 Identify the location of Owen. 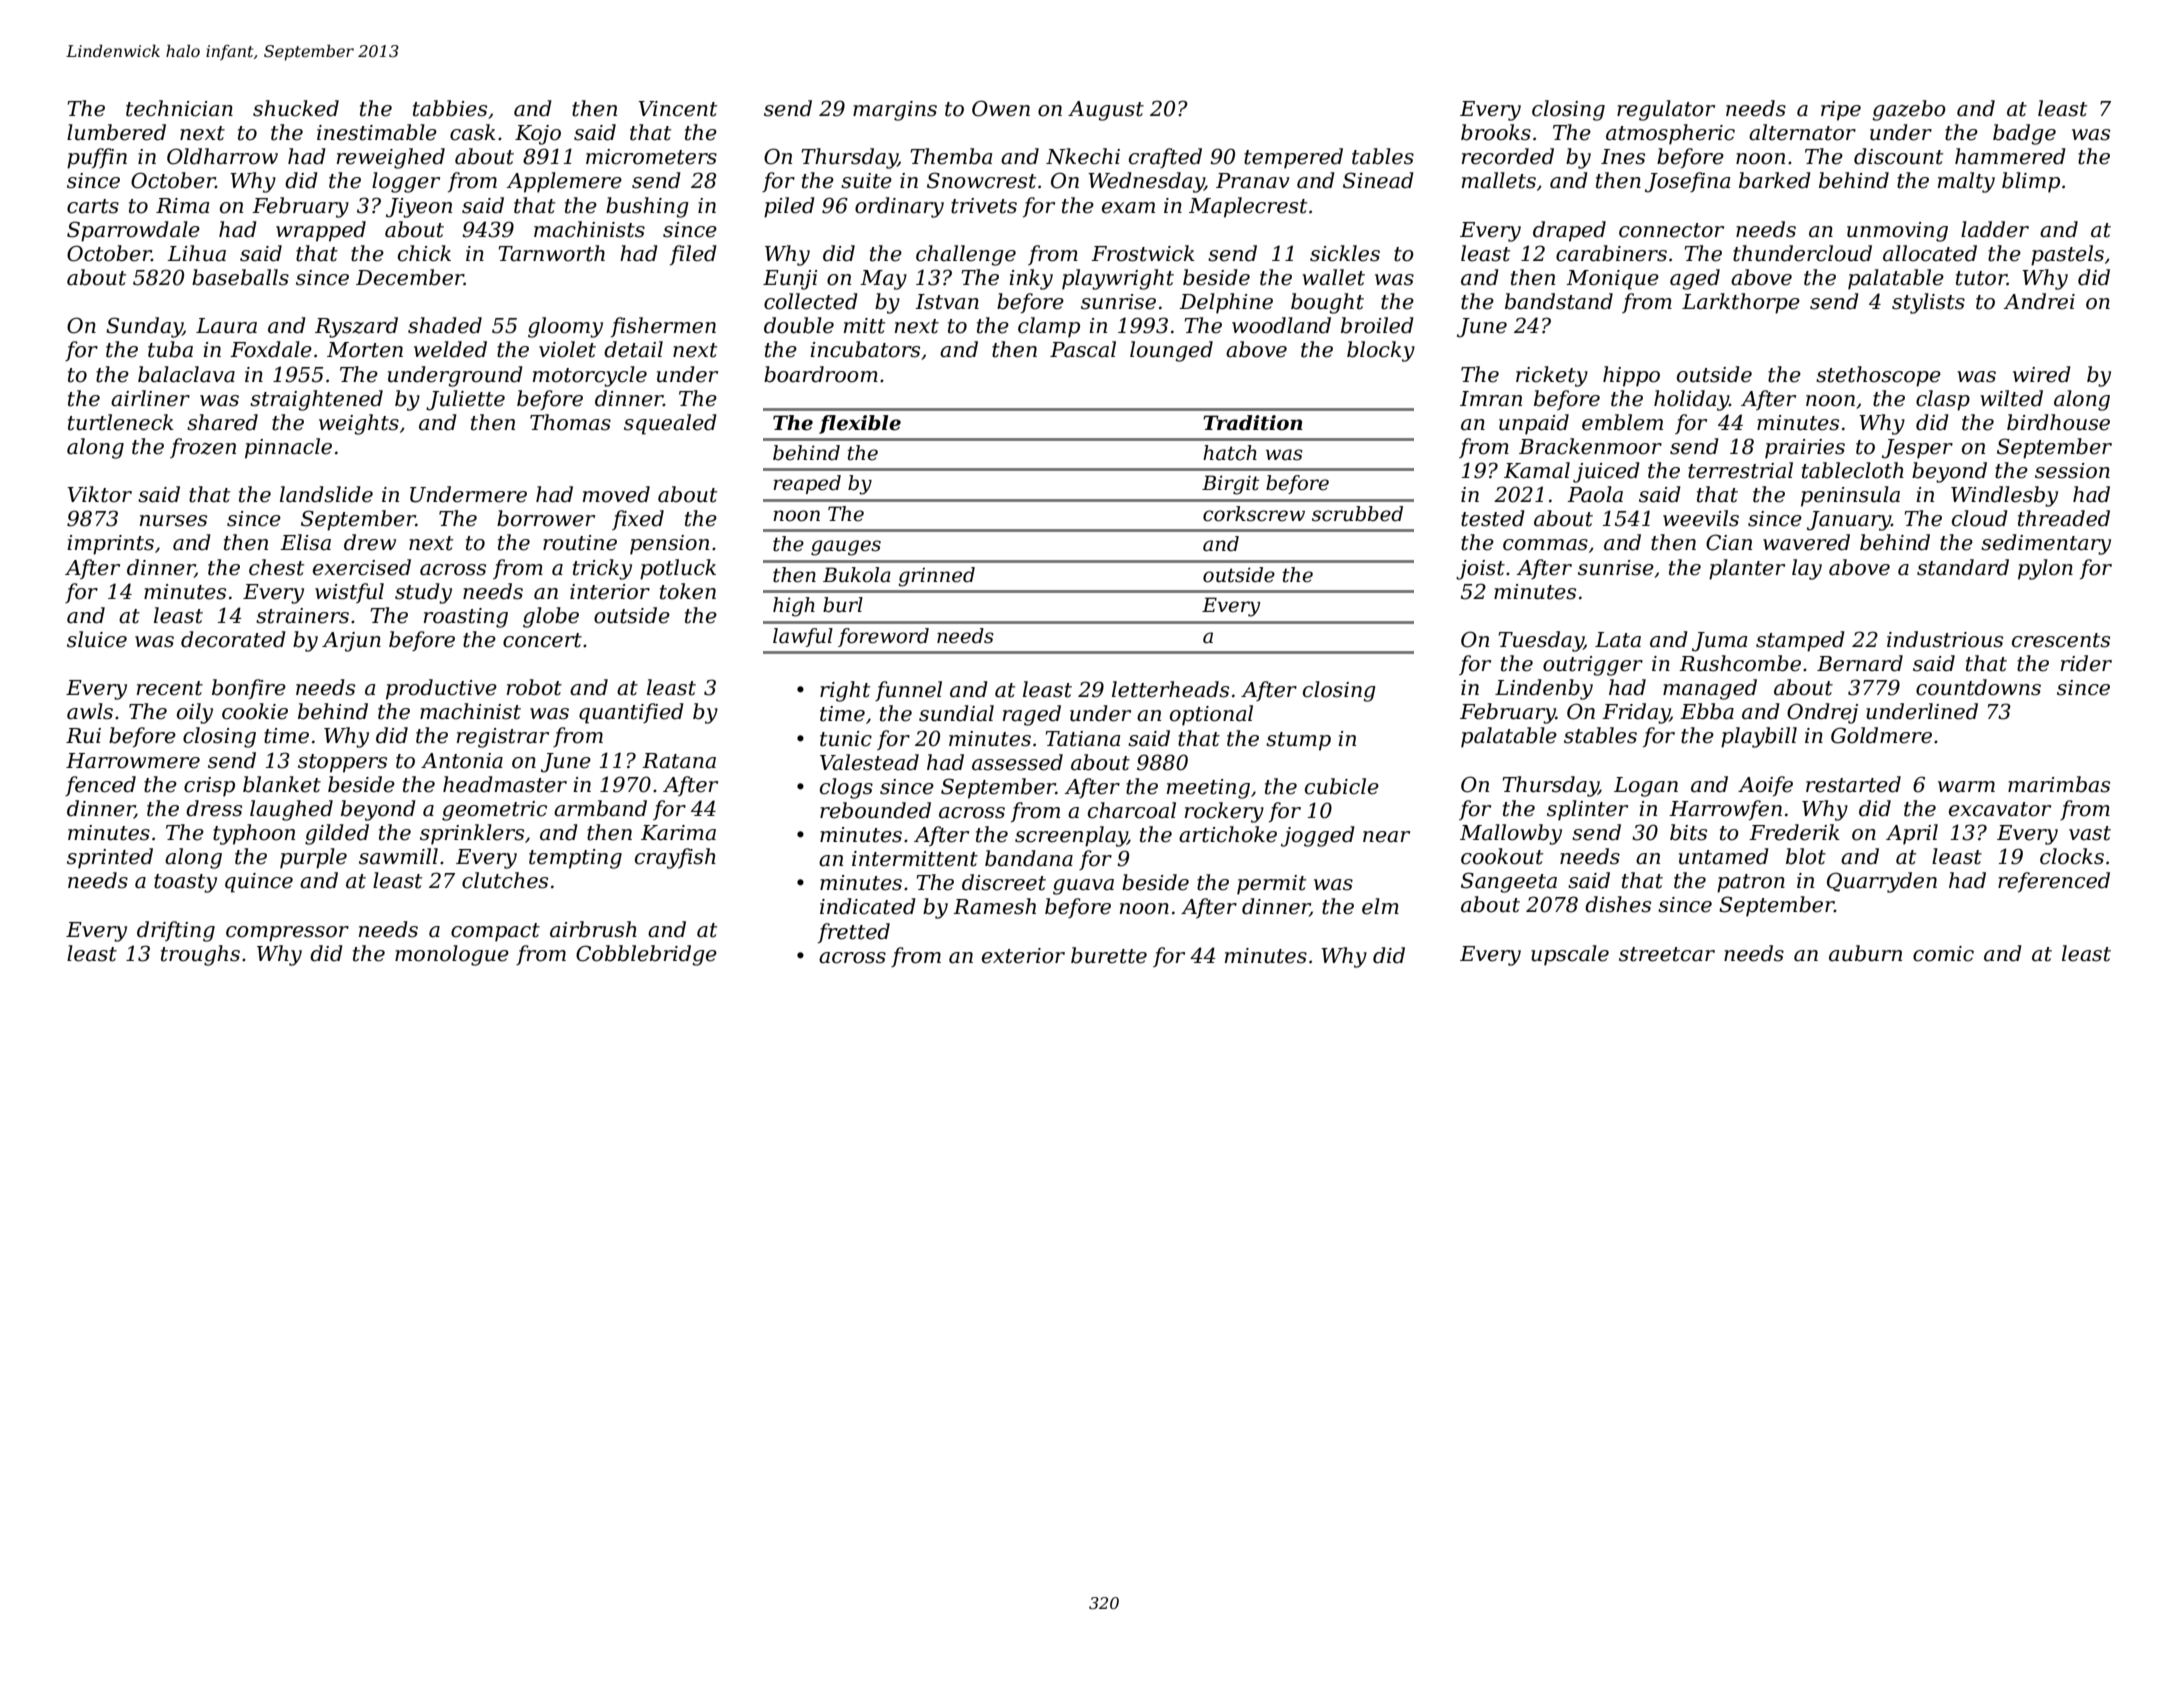
(1001, 108).
